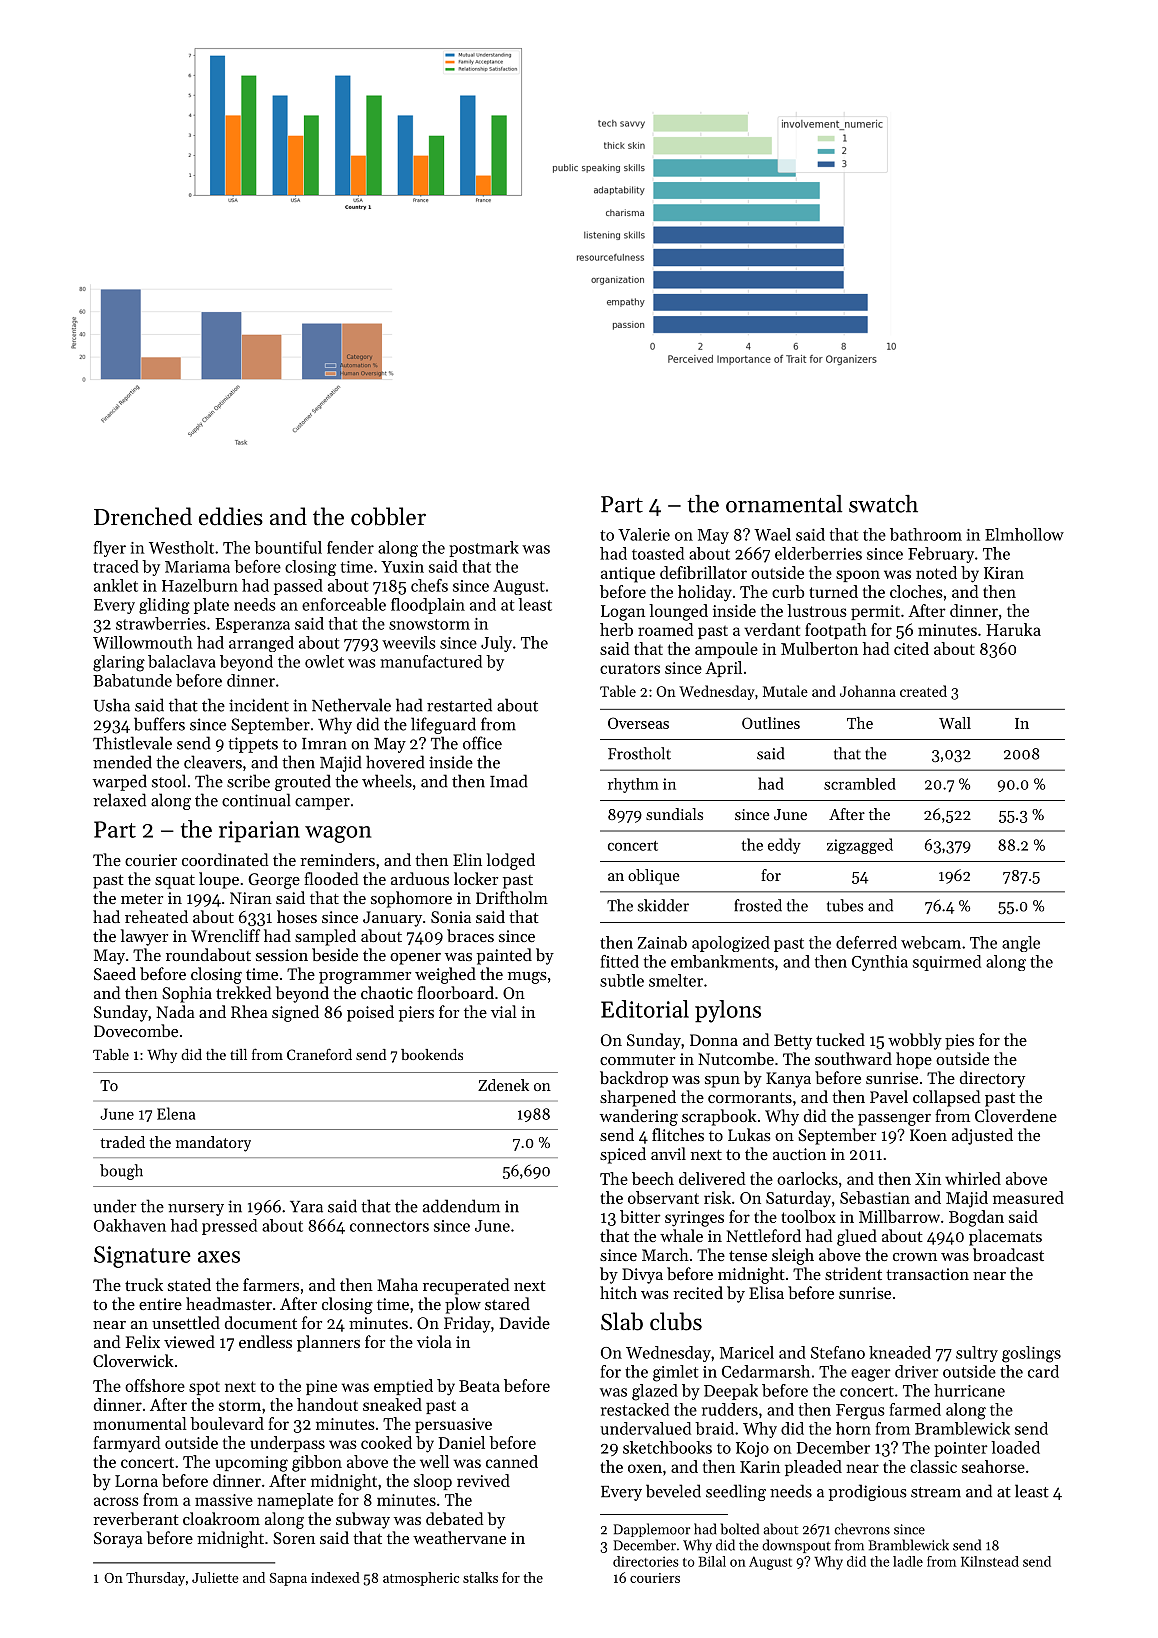 This screenshot has height=1638, width=1158. I want to click on Sapna, so click(288, 1579).
